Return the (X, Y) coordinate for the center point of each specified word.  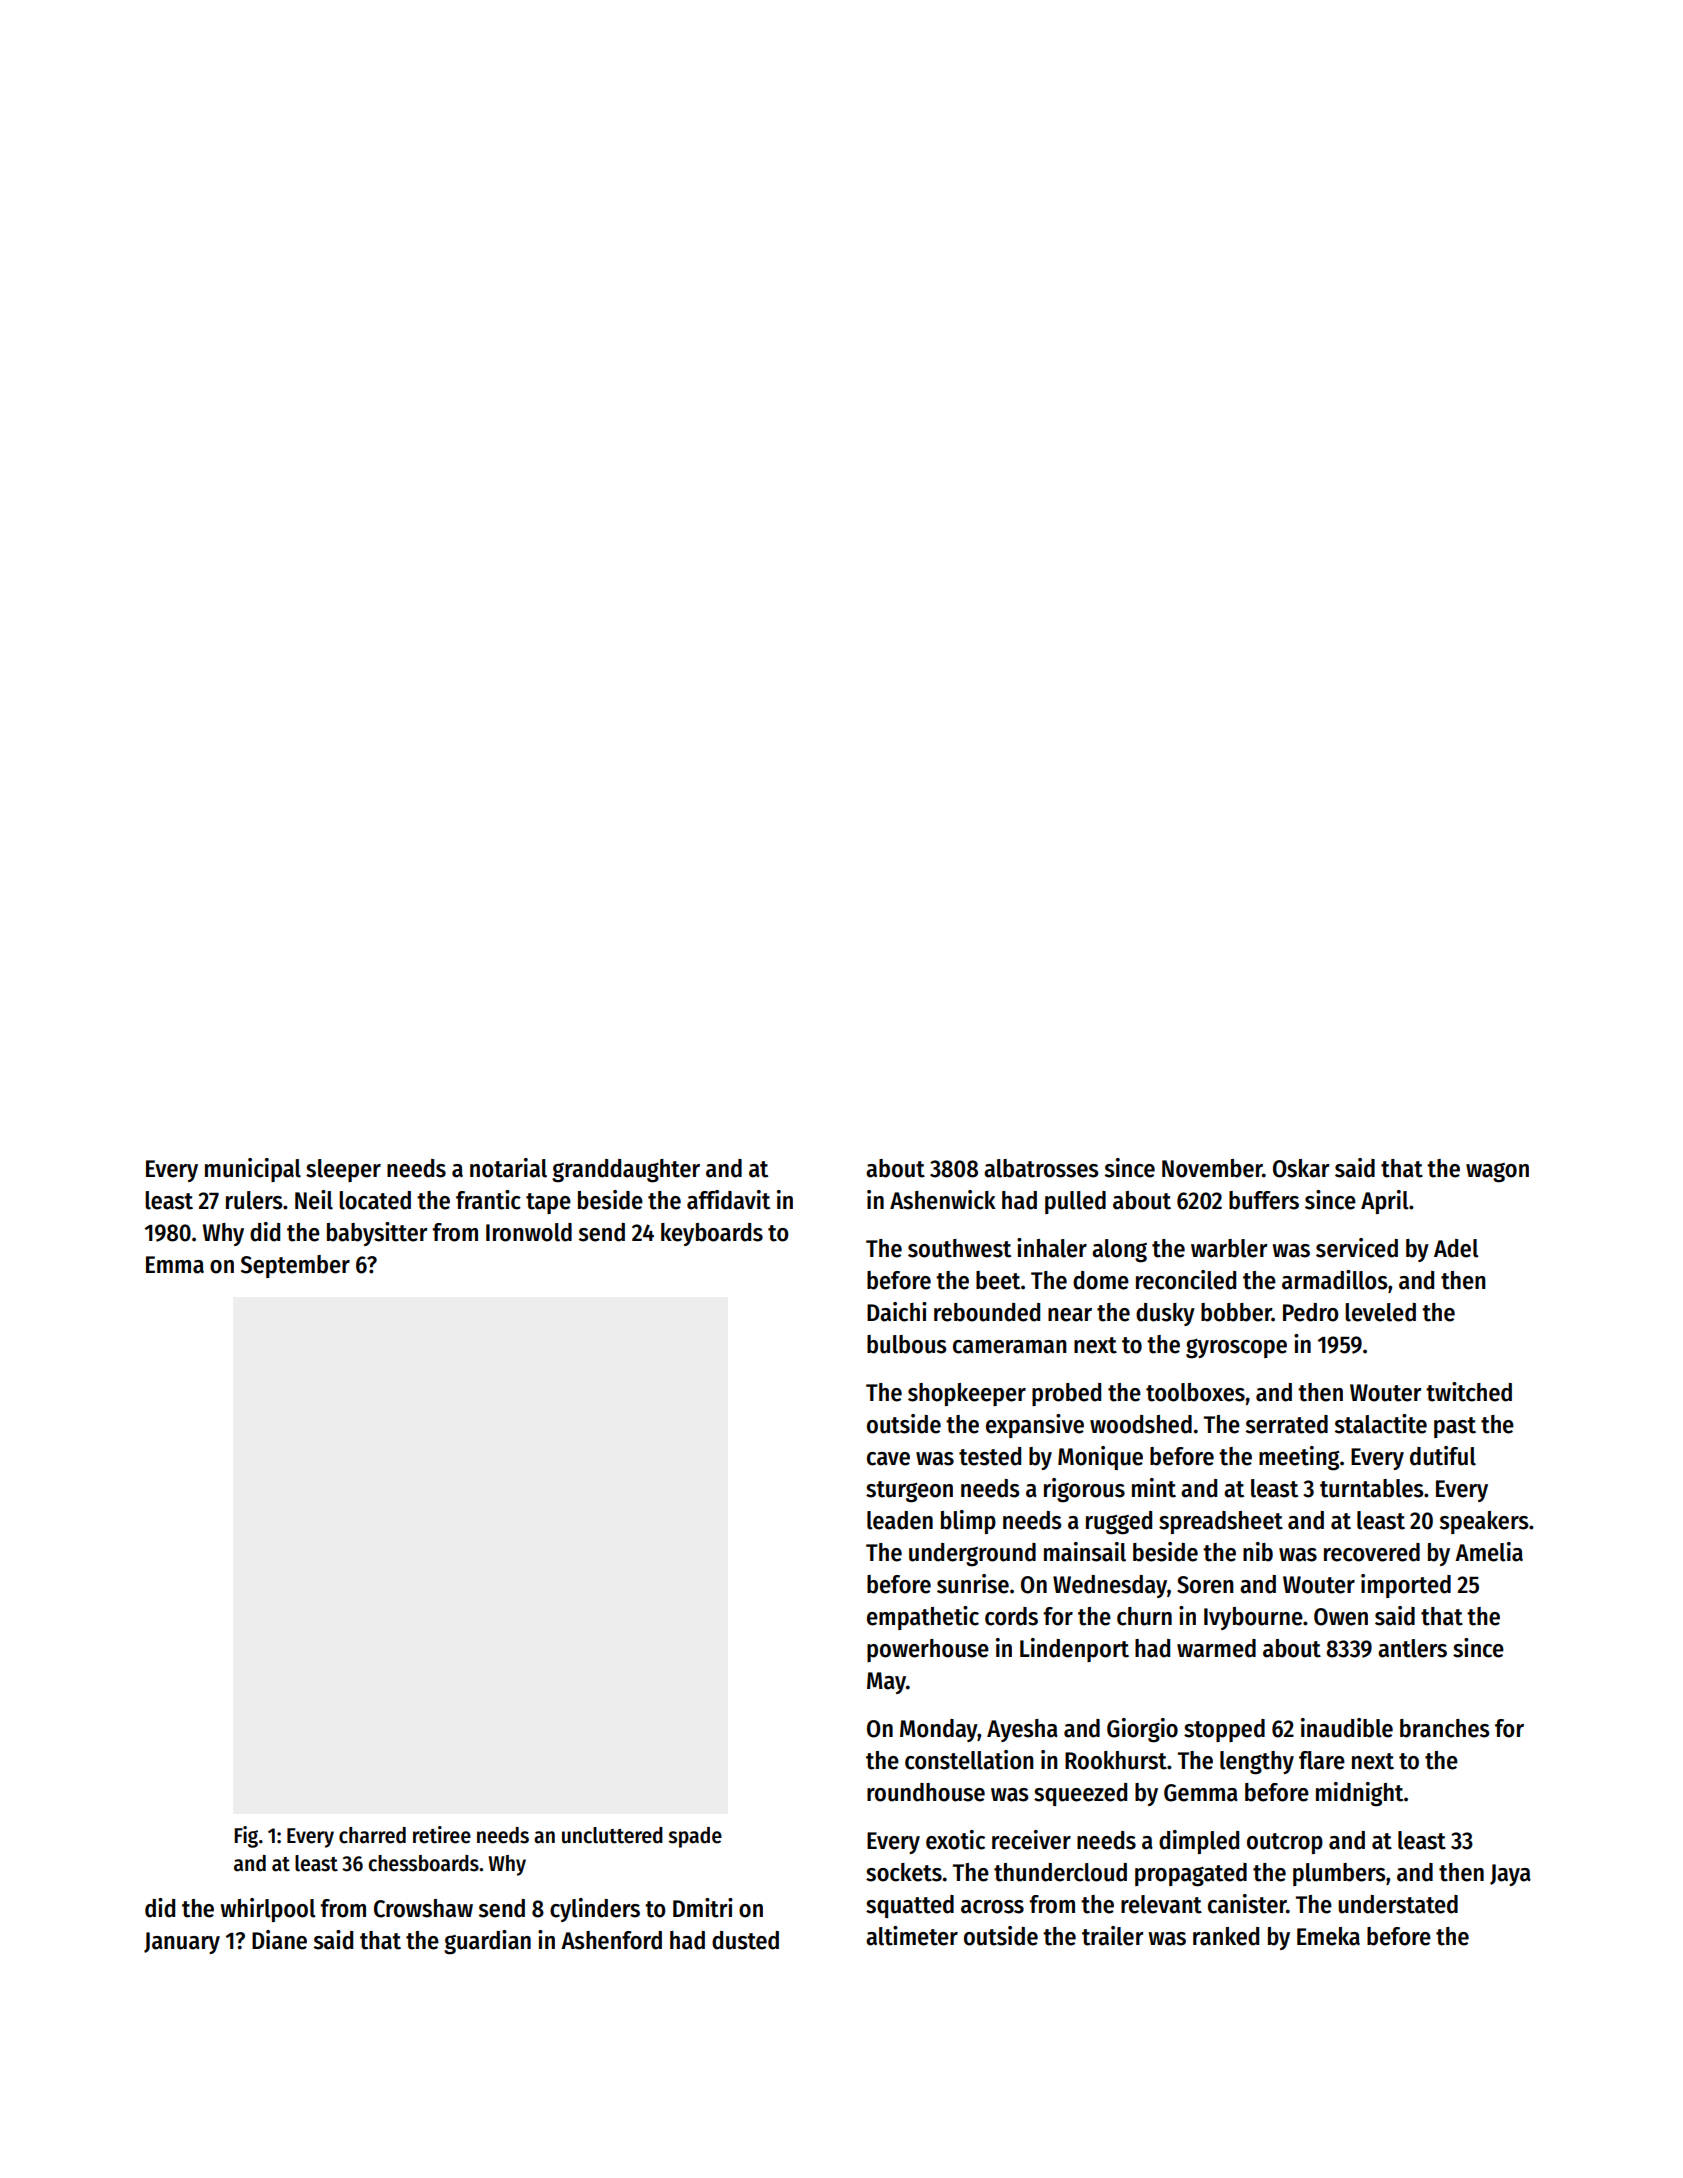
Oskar (1301, 1168)
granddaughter (626, 1171)
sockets (904, 1872)
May (886, 1683)
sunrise (973, 1584)
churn (1144, 1616)
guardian (487, 1942)
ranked (1226, 1936)
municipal (253, 1170)
